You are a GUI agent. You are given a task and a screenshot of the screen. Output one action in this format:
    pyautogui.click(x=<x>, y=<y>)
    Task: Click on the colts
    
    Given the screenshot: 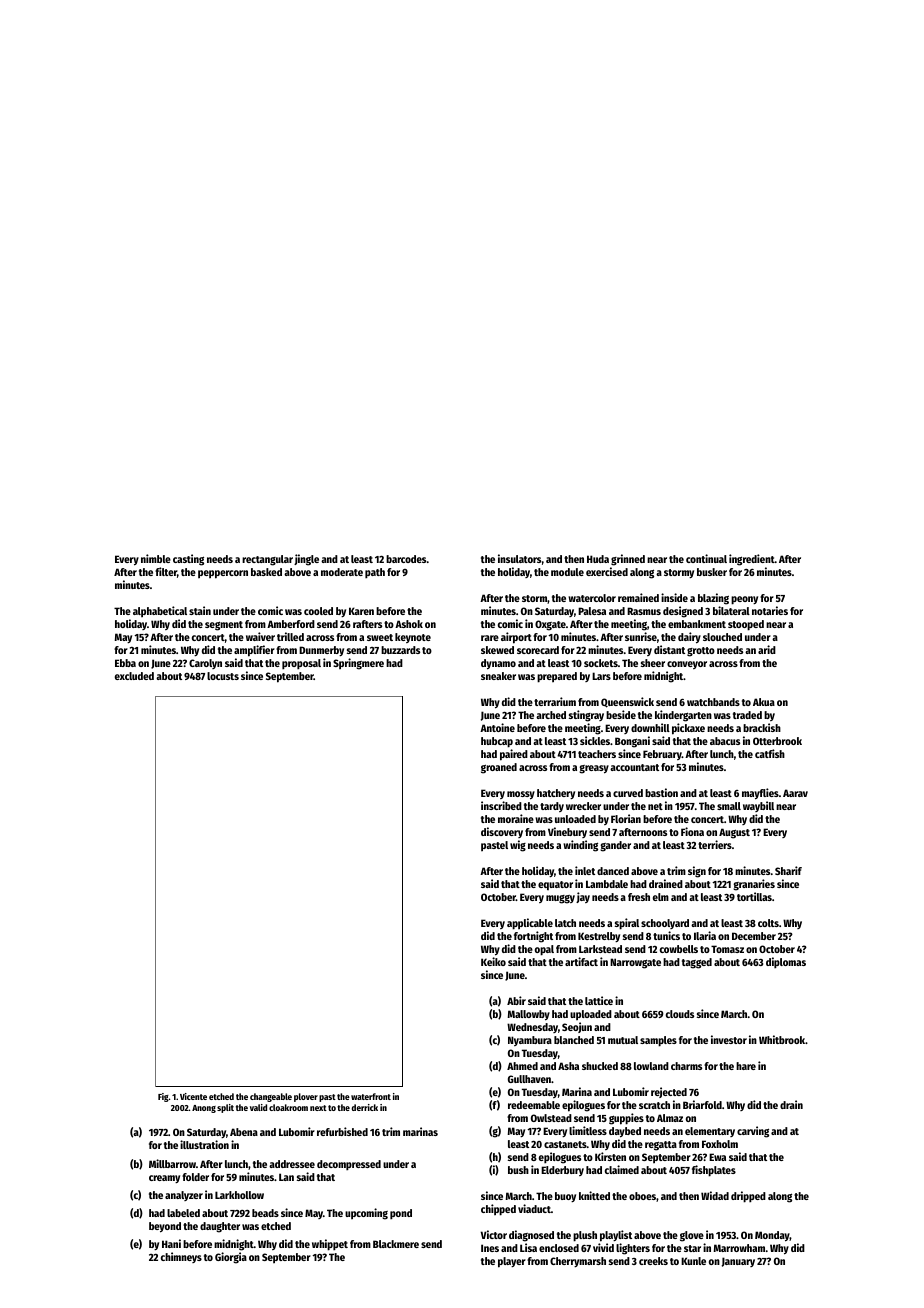 What is the action you would take?
    pyautogui.click(x=768, y=923)
